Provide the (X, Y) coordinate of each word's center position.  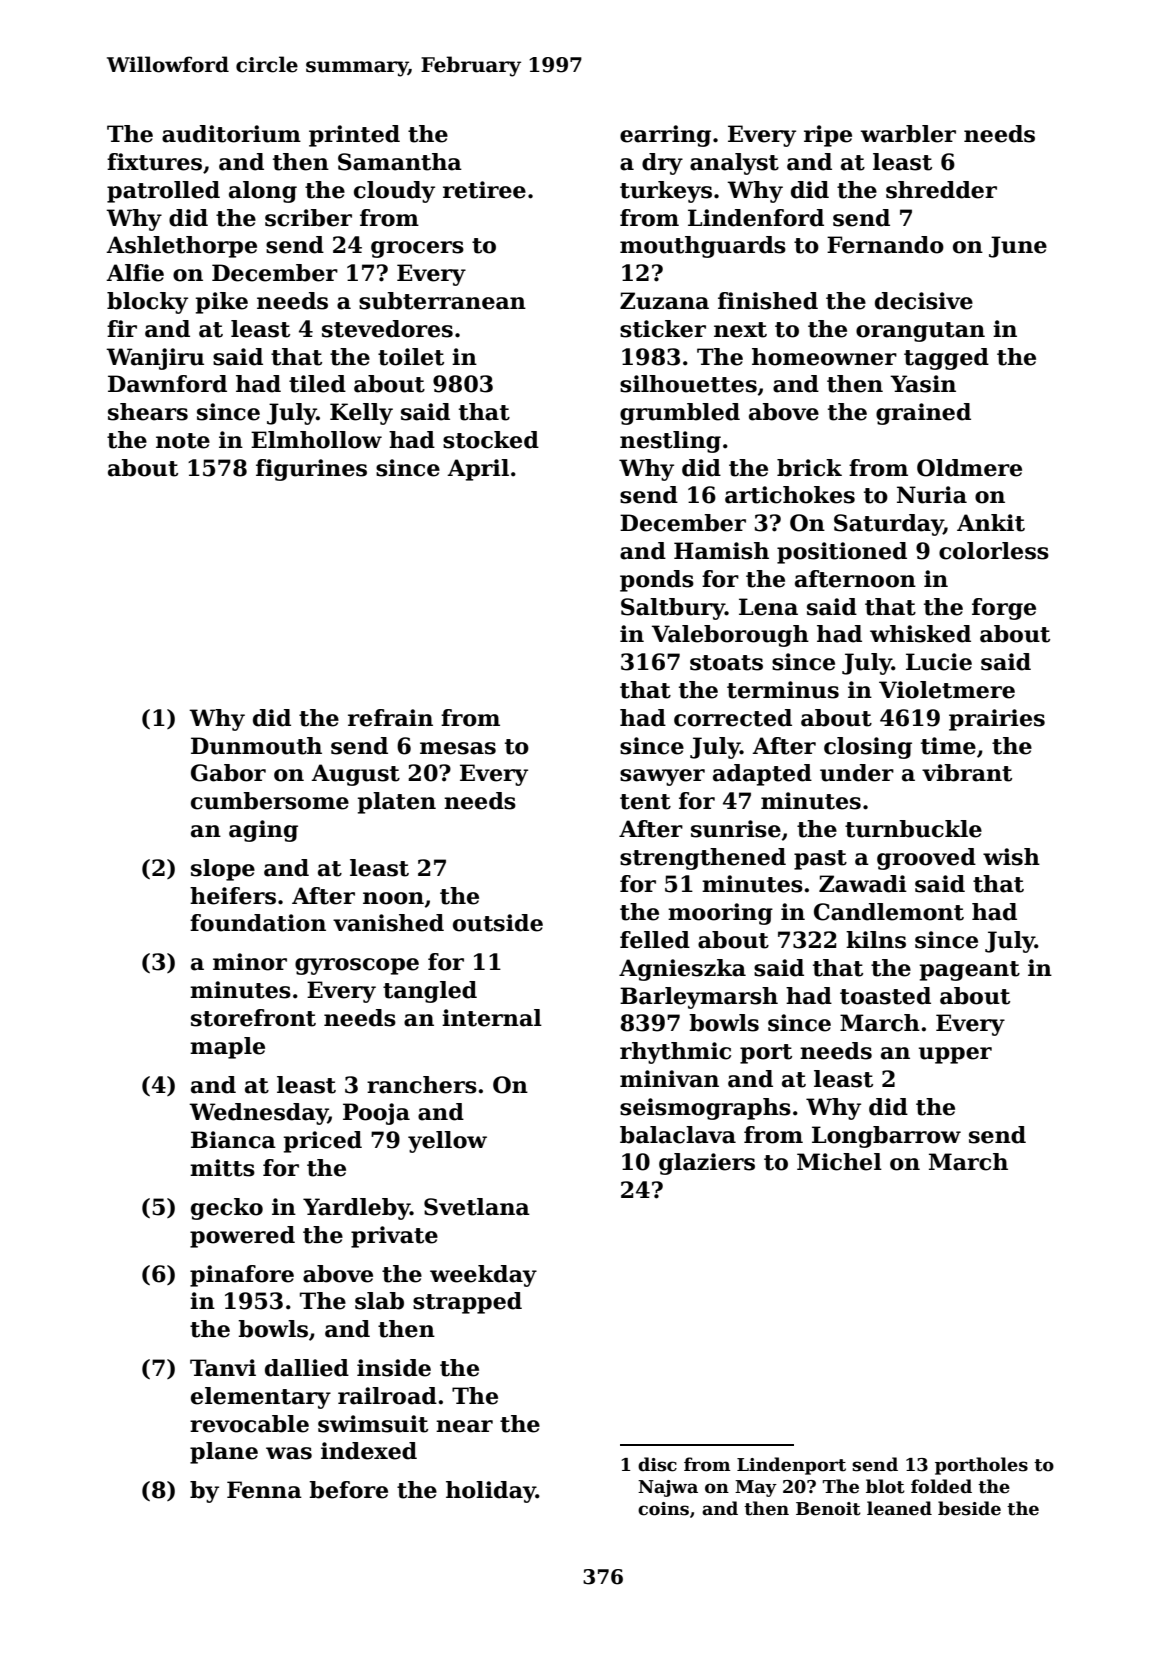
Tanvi (223, 1368)
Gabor (228, 773)
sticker (663, 329)
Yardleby (356, 1209)
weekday (483, 1276)
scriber (308, 218)
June (1018, 247)
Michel (839, 1162)
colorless (994, 551)
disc (657, 1464)
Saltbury (673, 609)
